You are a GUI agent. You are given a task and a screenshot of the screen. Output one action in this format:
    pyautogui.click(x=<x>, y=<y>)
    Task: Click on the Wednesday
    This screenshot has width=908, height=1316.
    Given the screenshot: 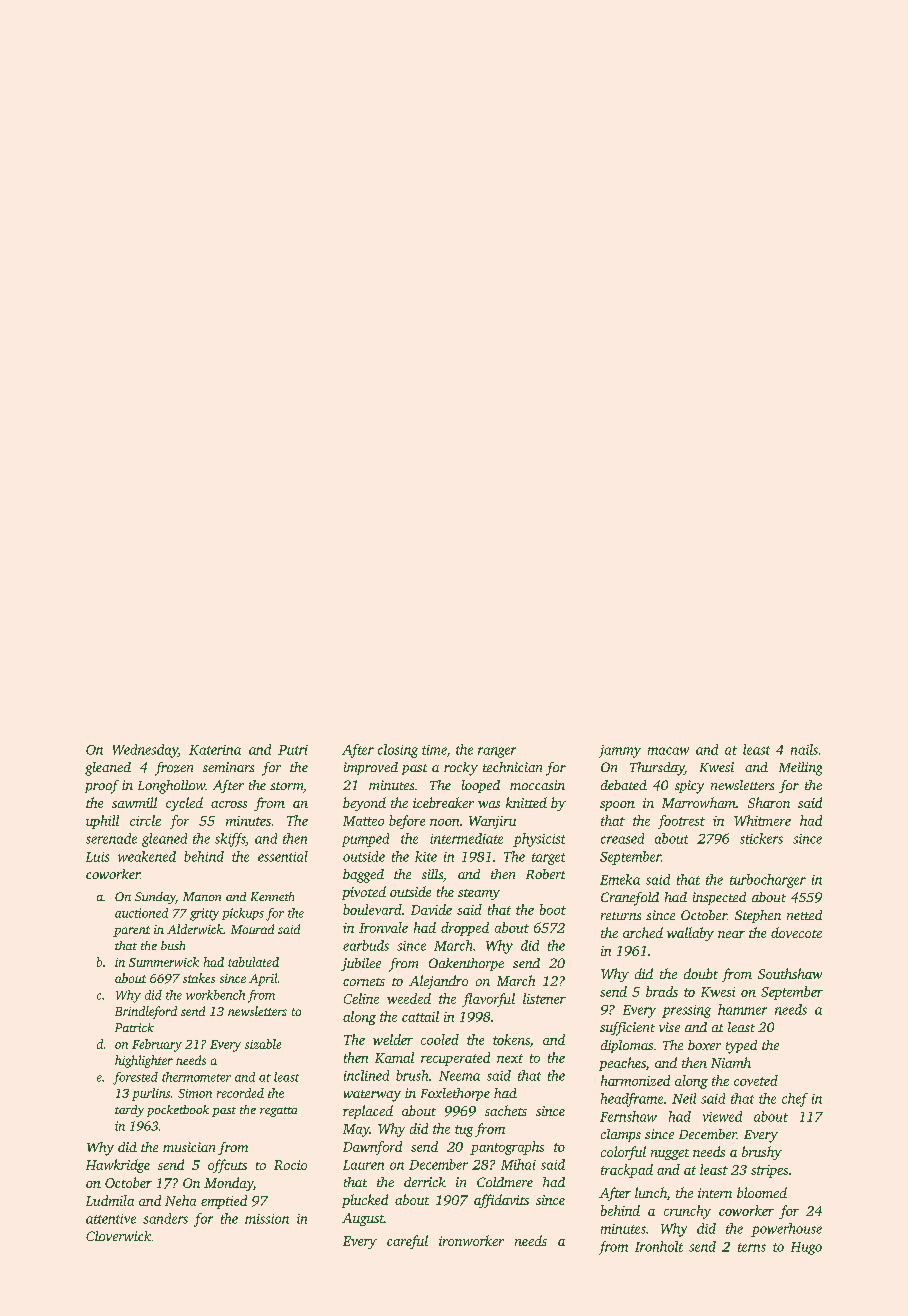 What is the action you would take?
    pyautogui.click(x=145, y=751)
